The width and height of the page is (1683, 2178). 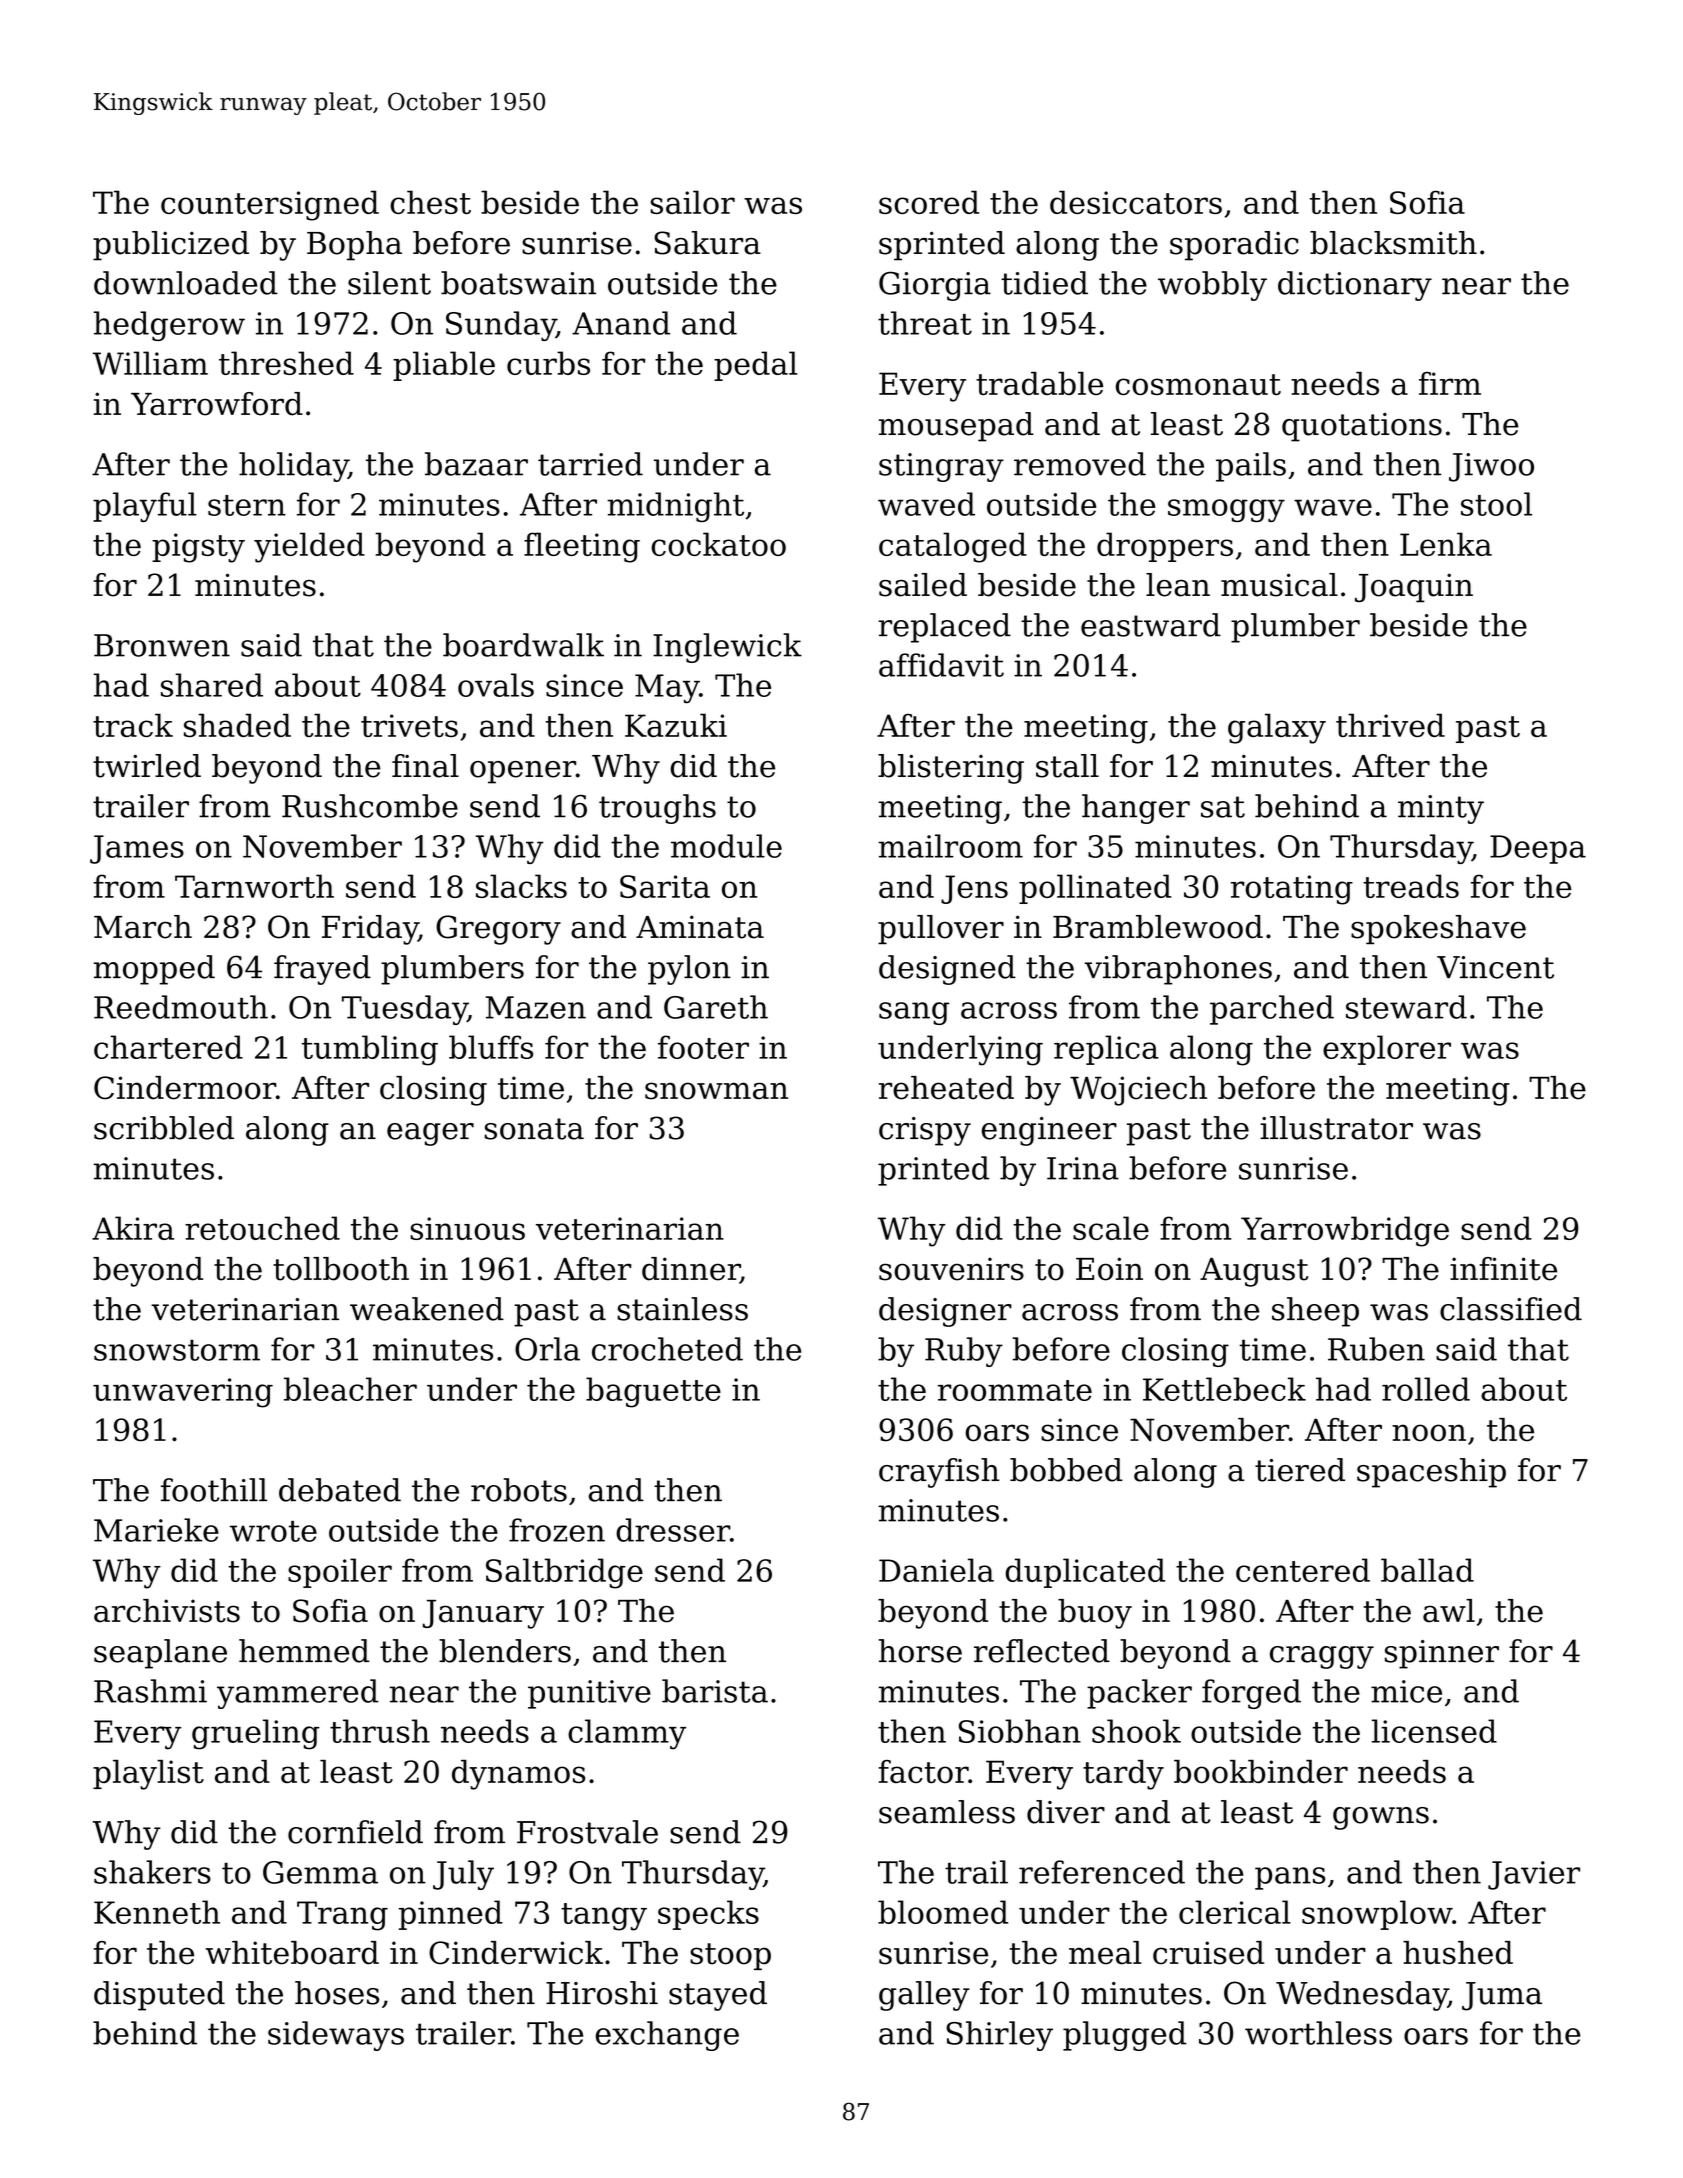 What do you see at coordinates (1393, 243) in the page?
I see `blacksmith` at bounding box center [1393, 243].
